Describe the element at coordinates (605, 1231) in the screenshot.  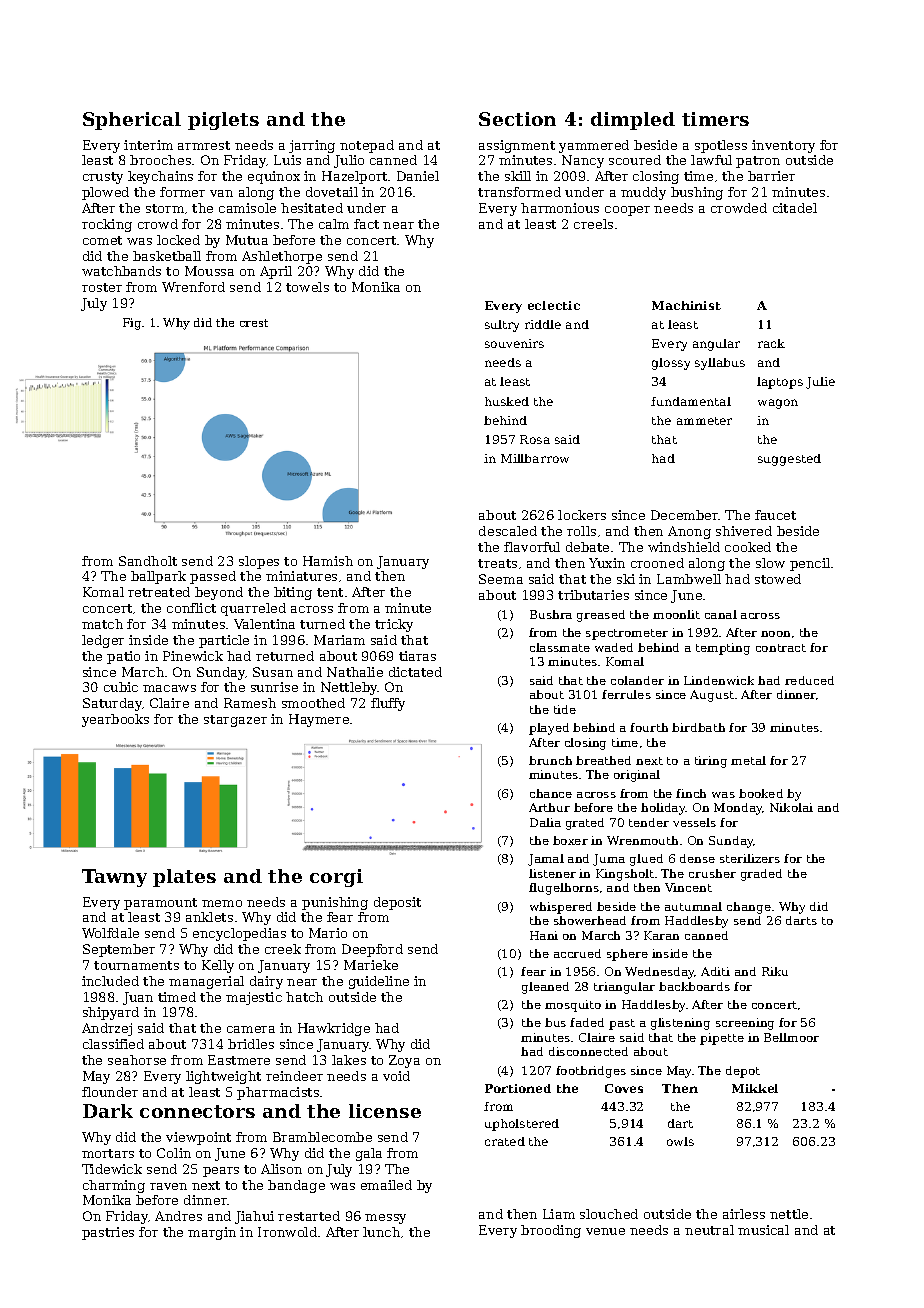
I see `venue` at that location.
